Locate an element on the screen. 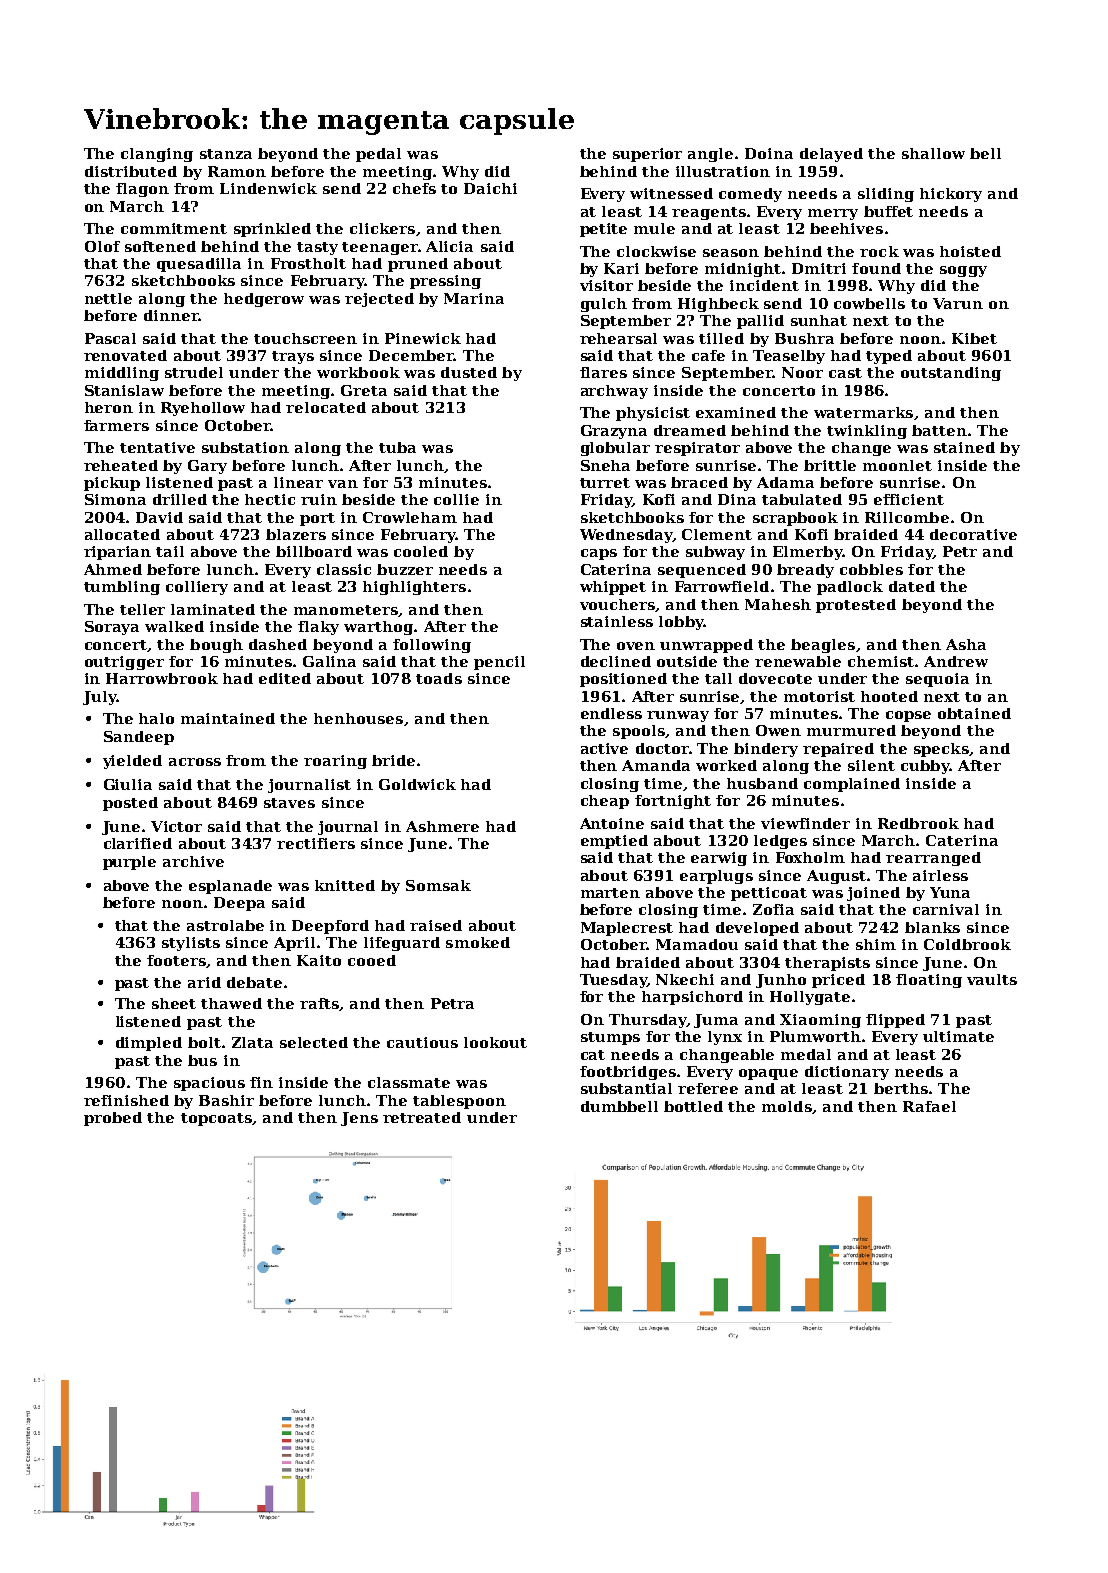 The width and height of the screenshot is (1108, 1573). hooted is located at coordinates (889, 696).
